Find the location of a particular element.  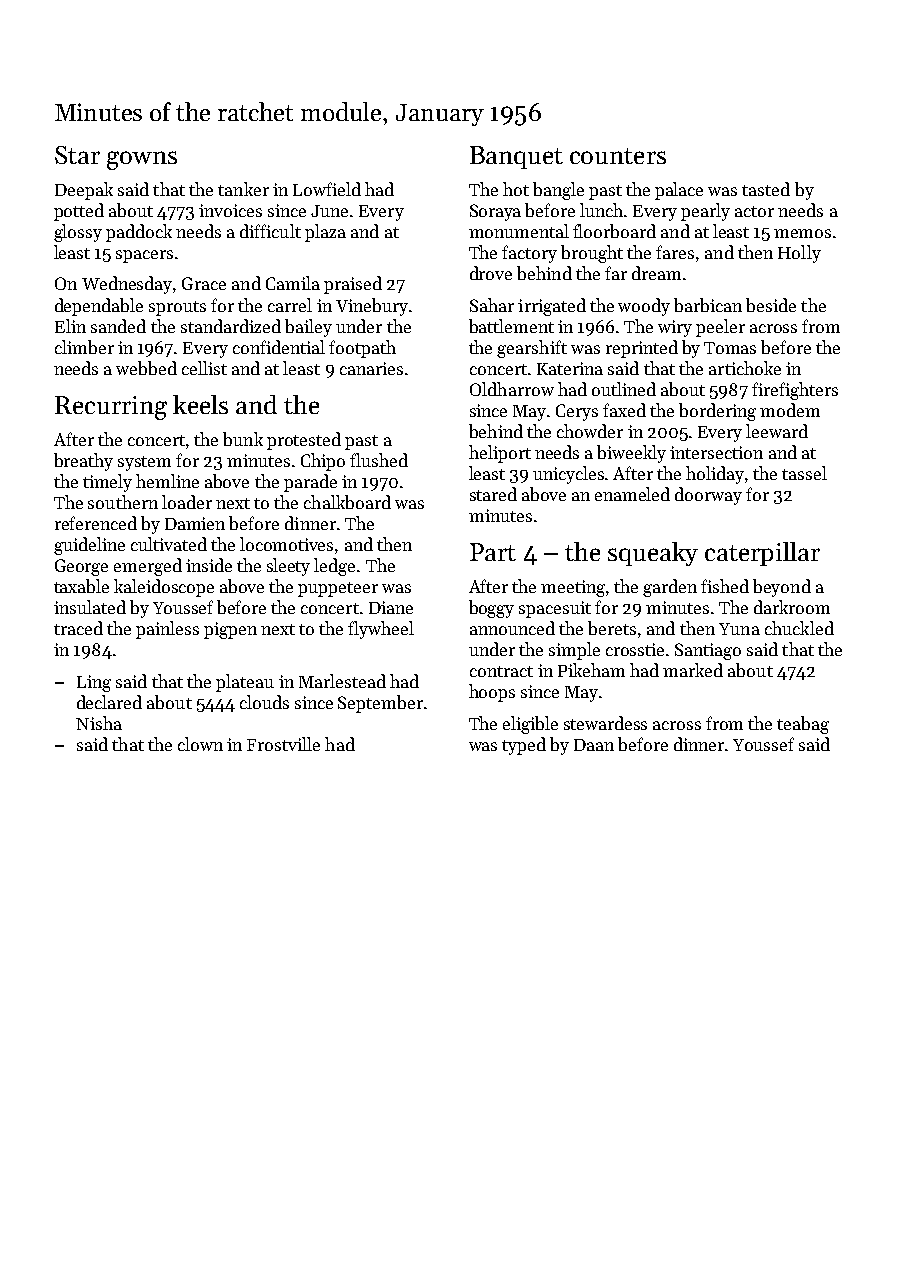

counters is located at coordinates (618, 156).
